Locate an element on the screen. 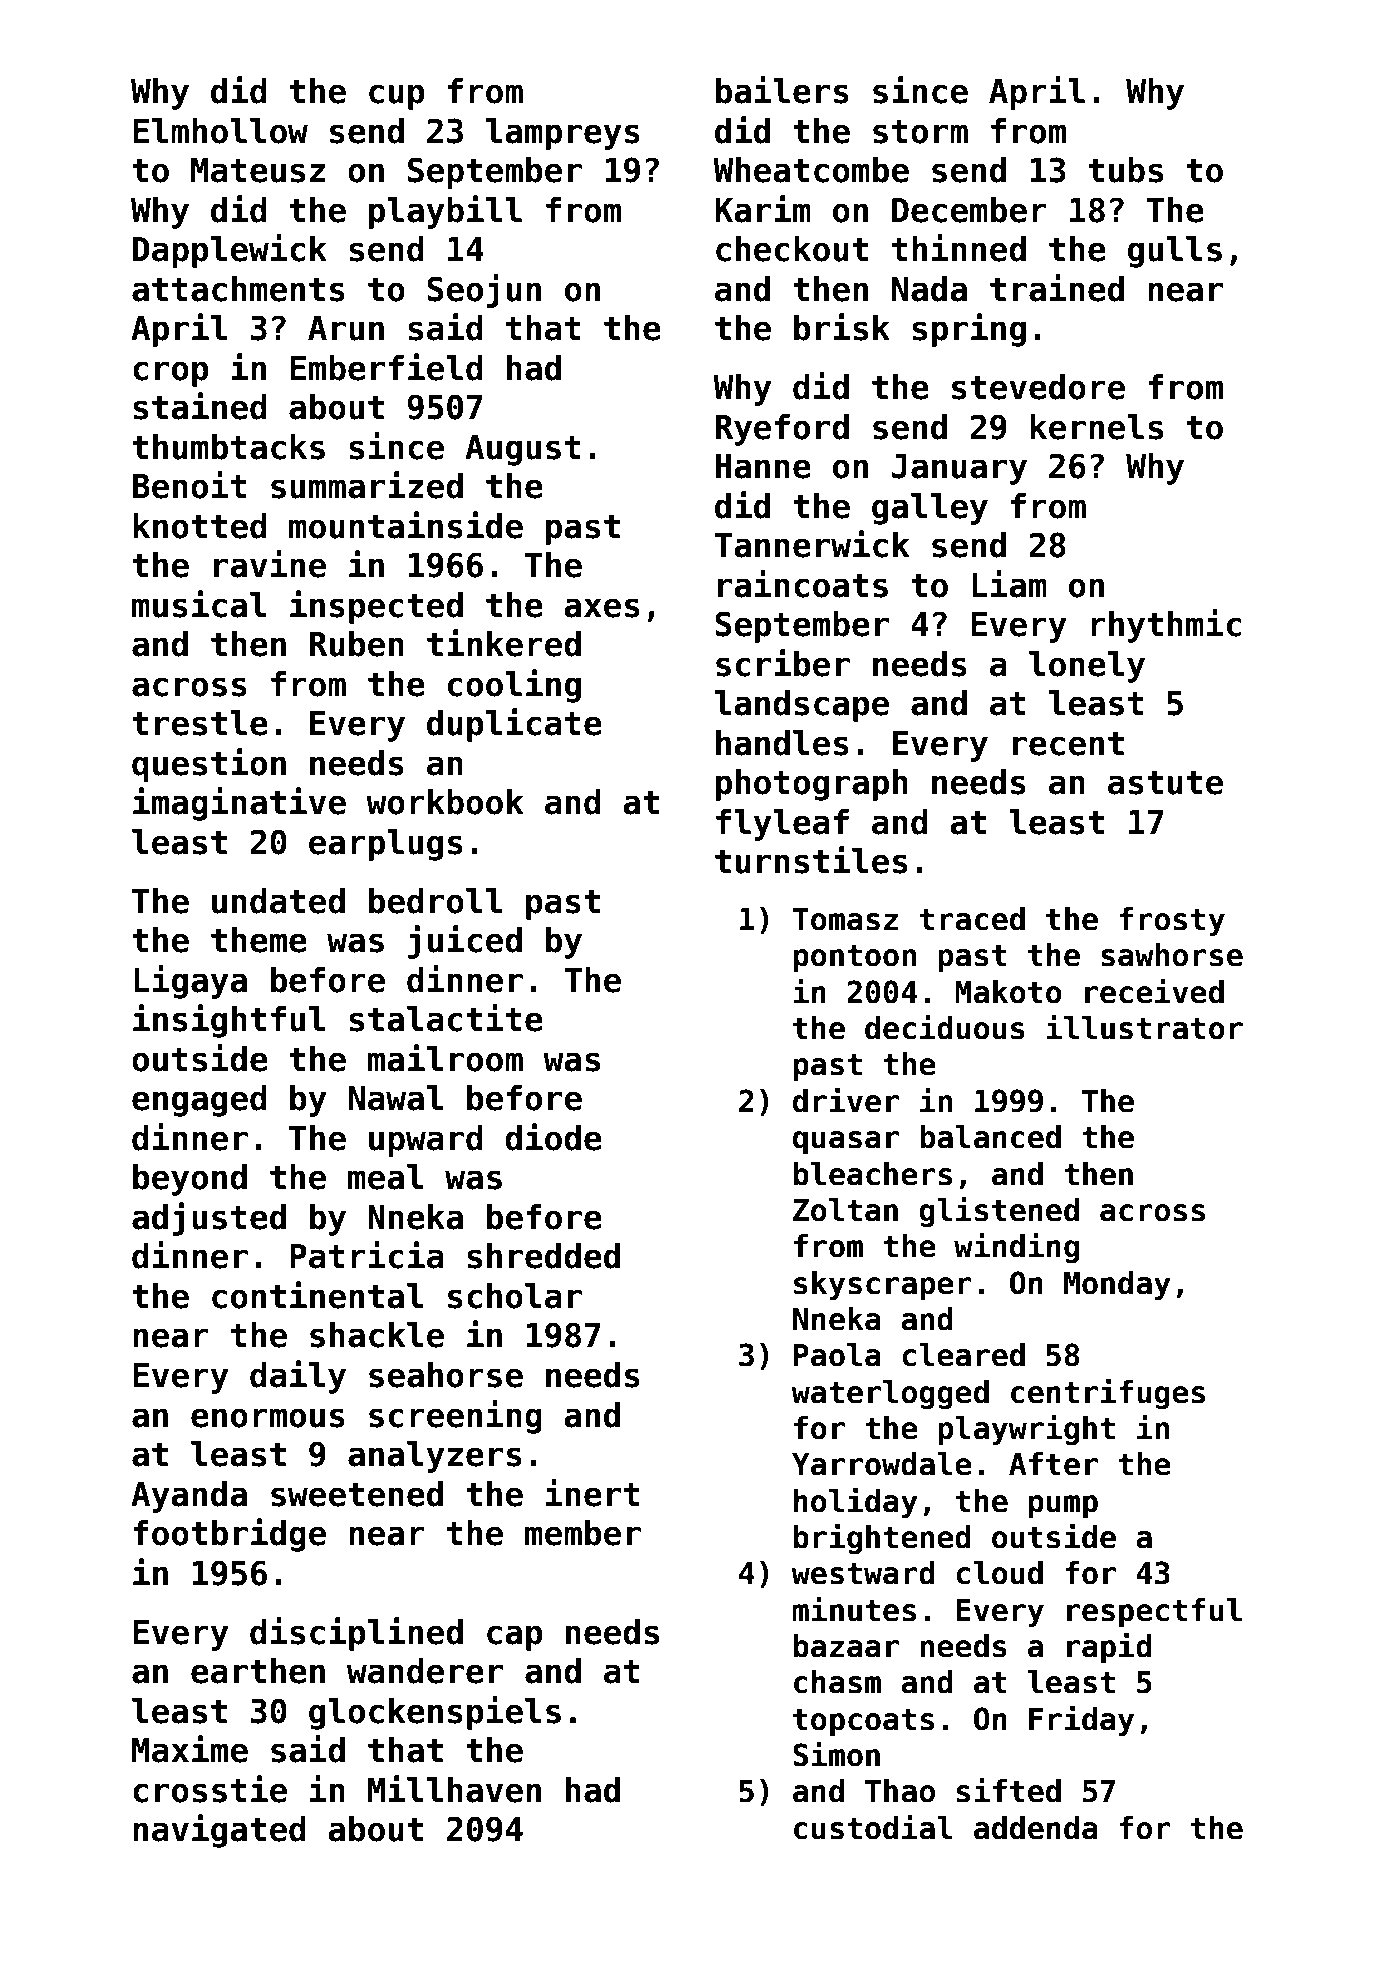 The image size is (1386, 1969). Patricia is located at coordinates (367, 1255).
